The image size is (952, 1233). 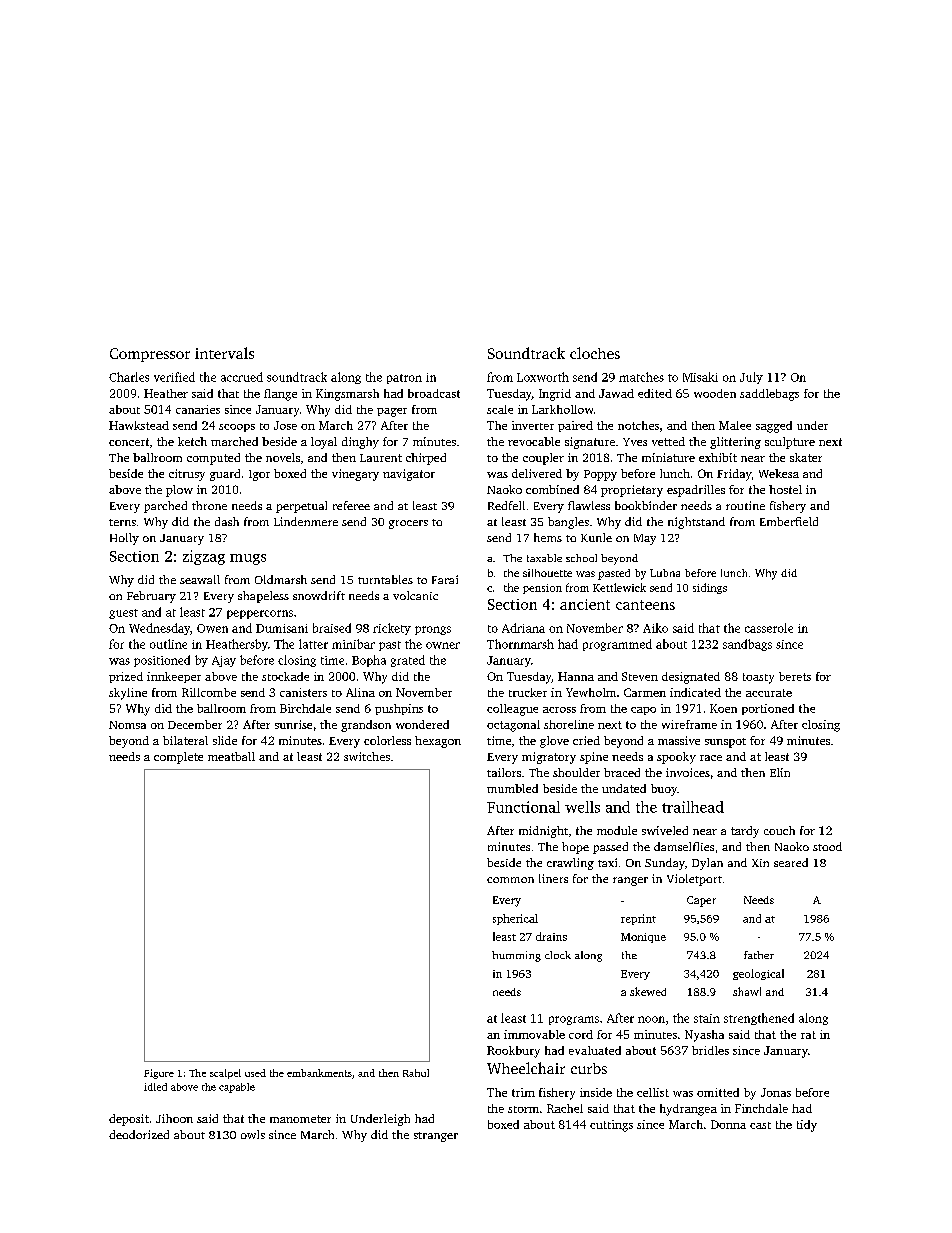 What do you see at coordinates (225, 1074) in the screenshot?
I see `scalpel` at bounding box center [225, 1074].
